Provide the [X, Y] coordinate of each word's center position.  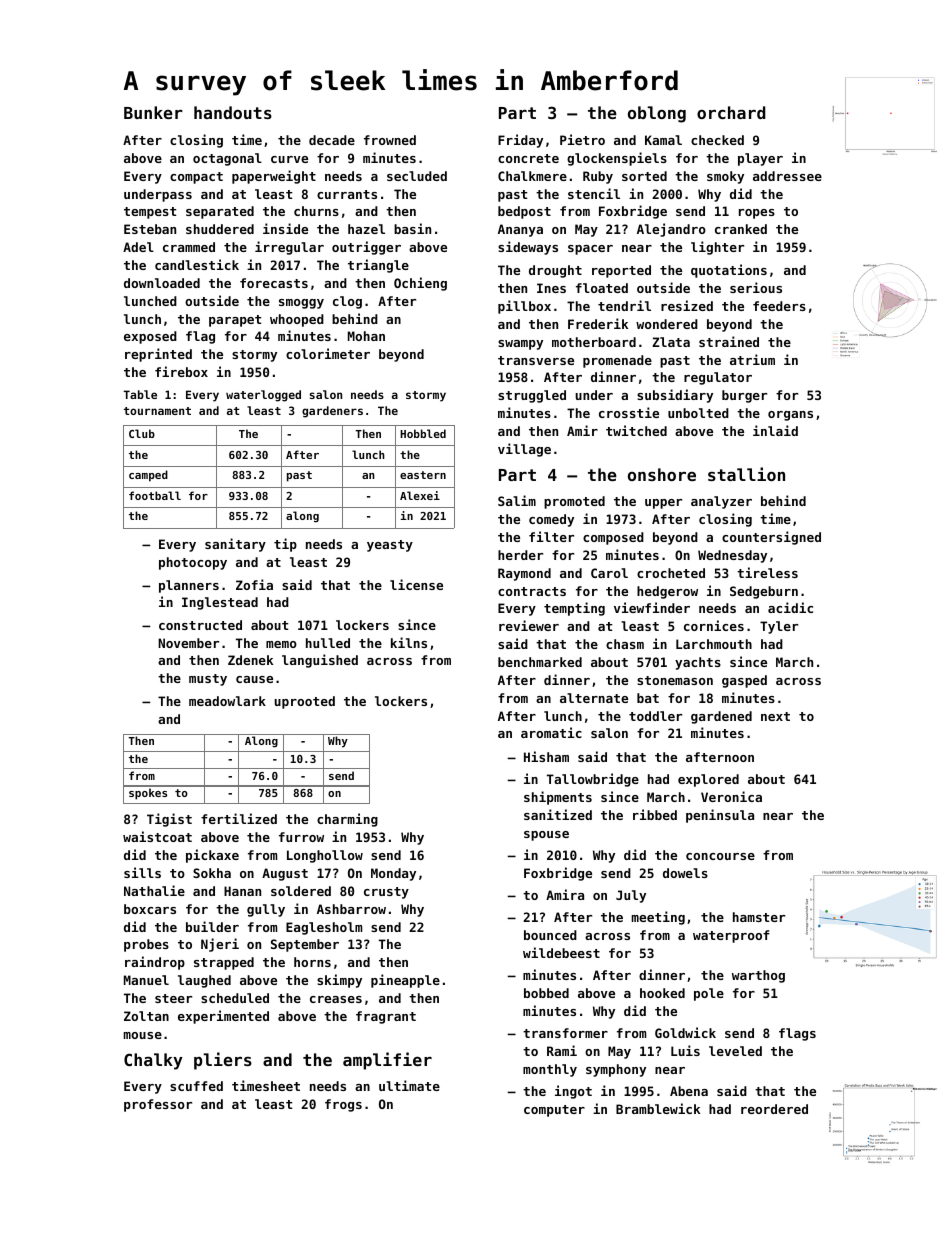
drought [555, 271]
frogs [343, 1105]
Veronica [731, 796]
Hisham [546, 756]
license [416, 584]
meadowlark [227, 701]
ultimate [409, 1085]
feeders [779, 306]
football [155, 495]
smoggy [301, 304]
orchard [731, 112]
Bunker [153, 112]
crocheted [671, 573]
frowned [390, 140]
